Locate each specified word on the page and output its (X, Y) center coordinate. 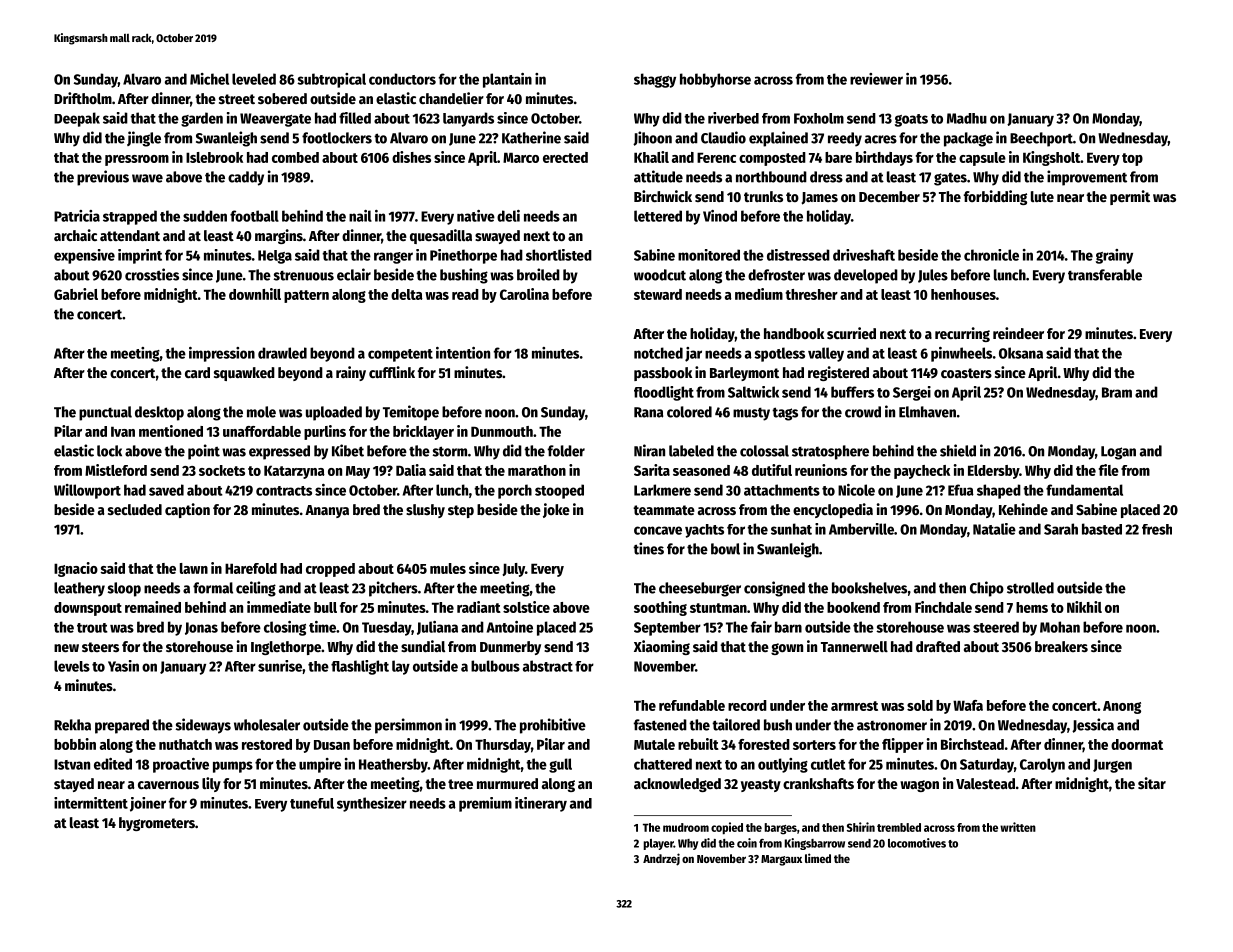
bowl (725, 549)
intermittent (91, 803)
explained (778, 139)
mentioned (171, 431)
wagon (919, 786)
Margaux (781, 860)
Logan (1118, 453)
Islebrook (214, 157)
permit (1130, 197)
